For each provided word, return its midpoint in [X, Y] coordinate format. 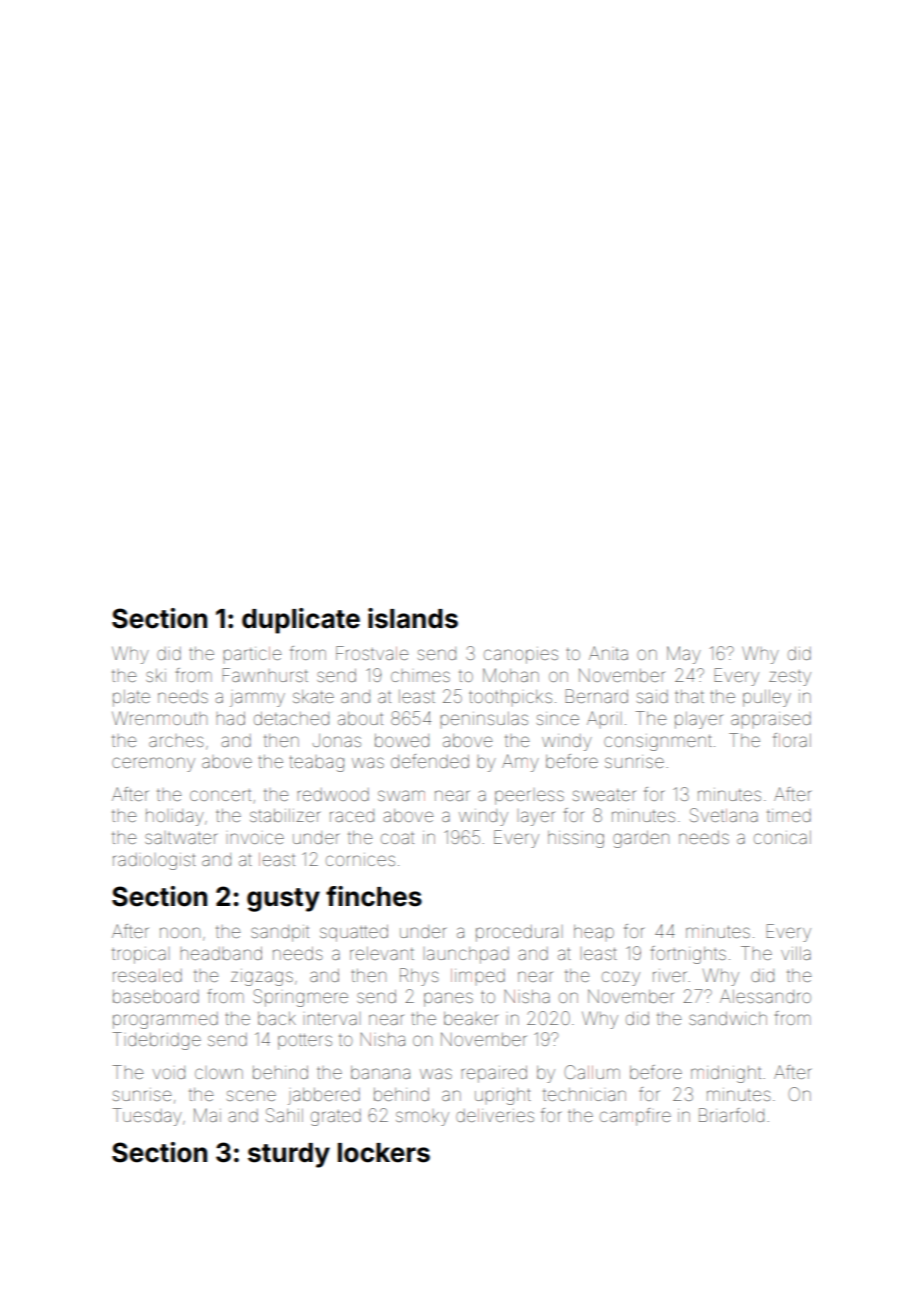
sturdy [289, 1155]
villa [796, 953]
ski [156, 675]
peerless [529, 797]
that [689, 696]
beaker [471, 1018]
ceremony [153, 764]
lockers [384, 1153]
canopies [521, 655]
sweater [604, 795]
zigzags [262, 977]
